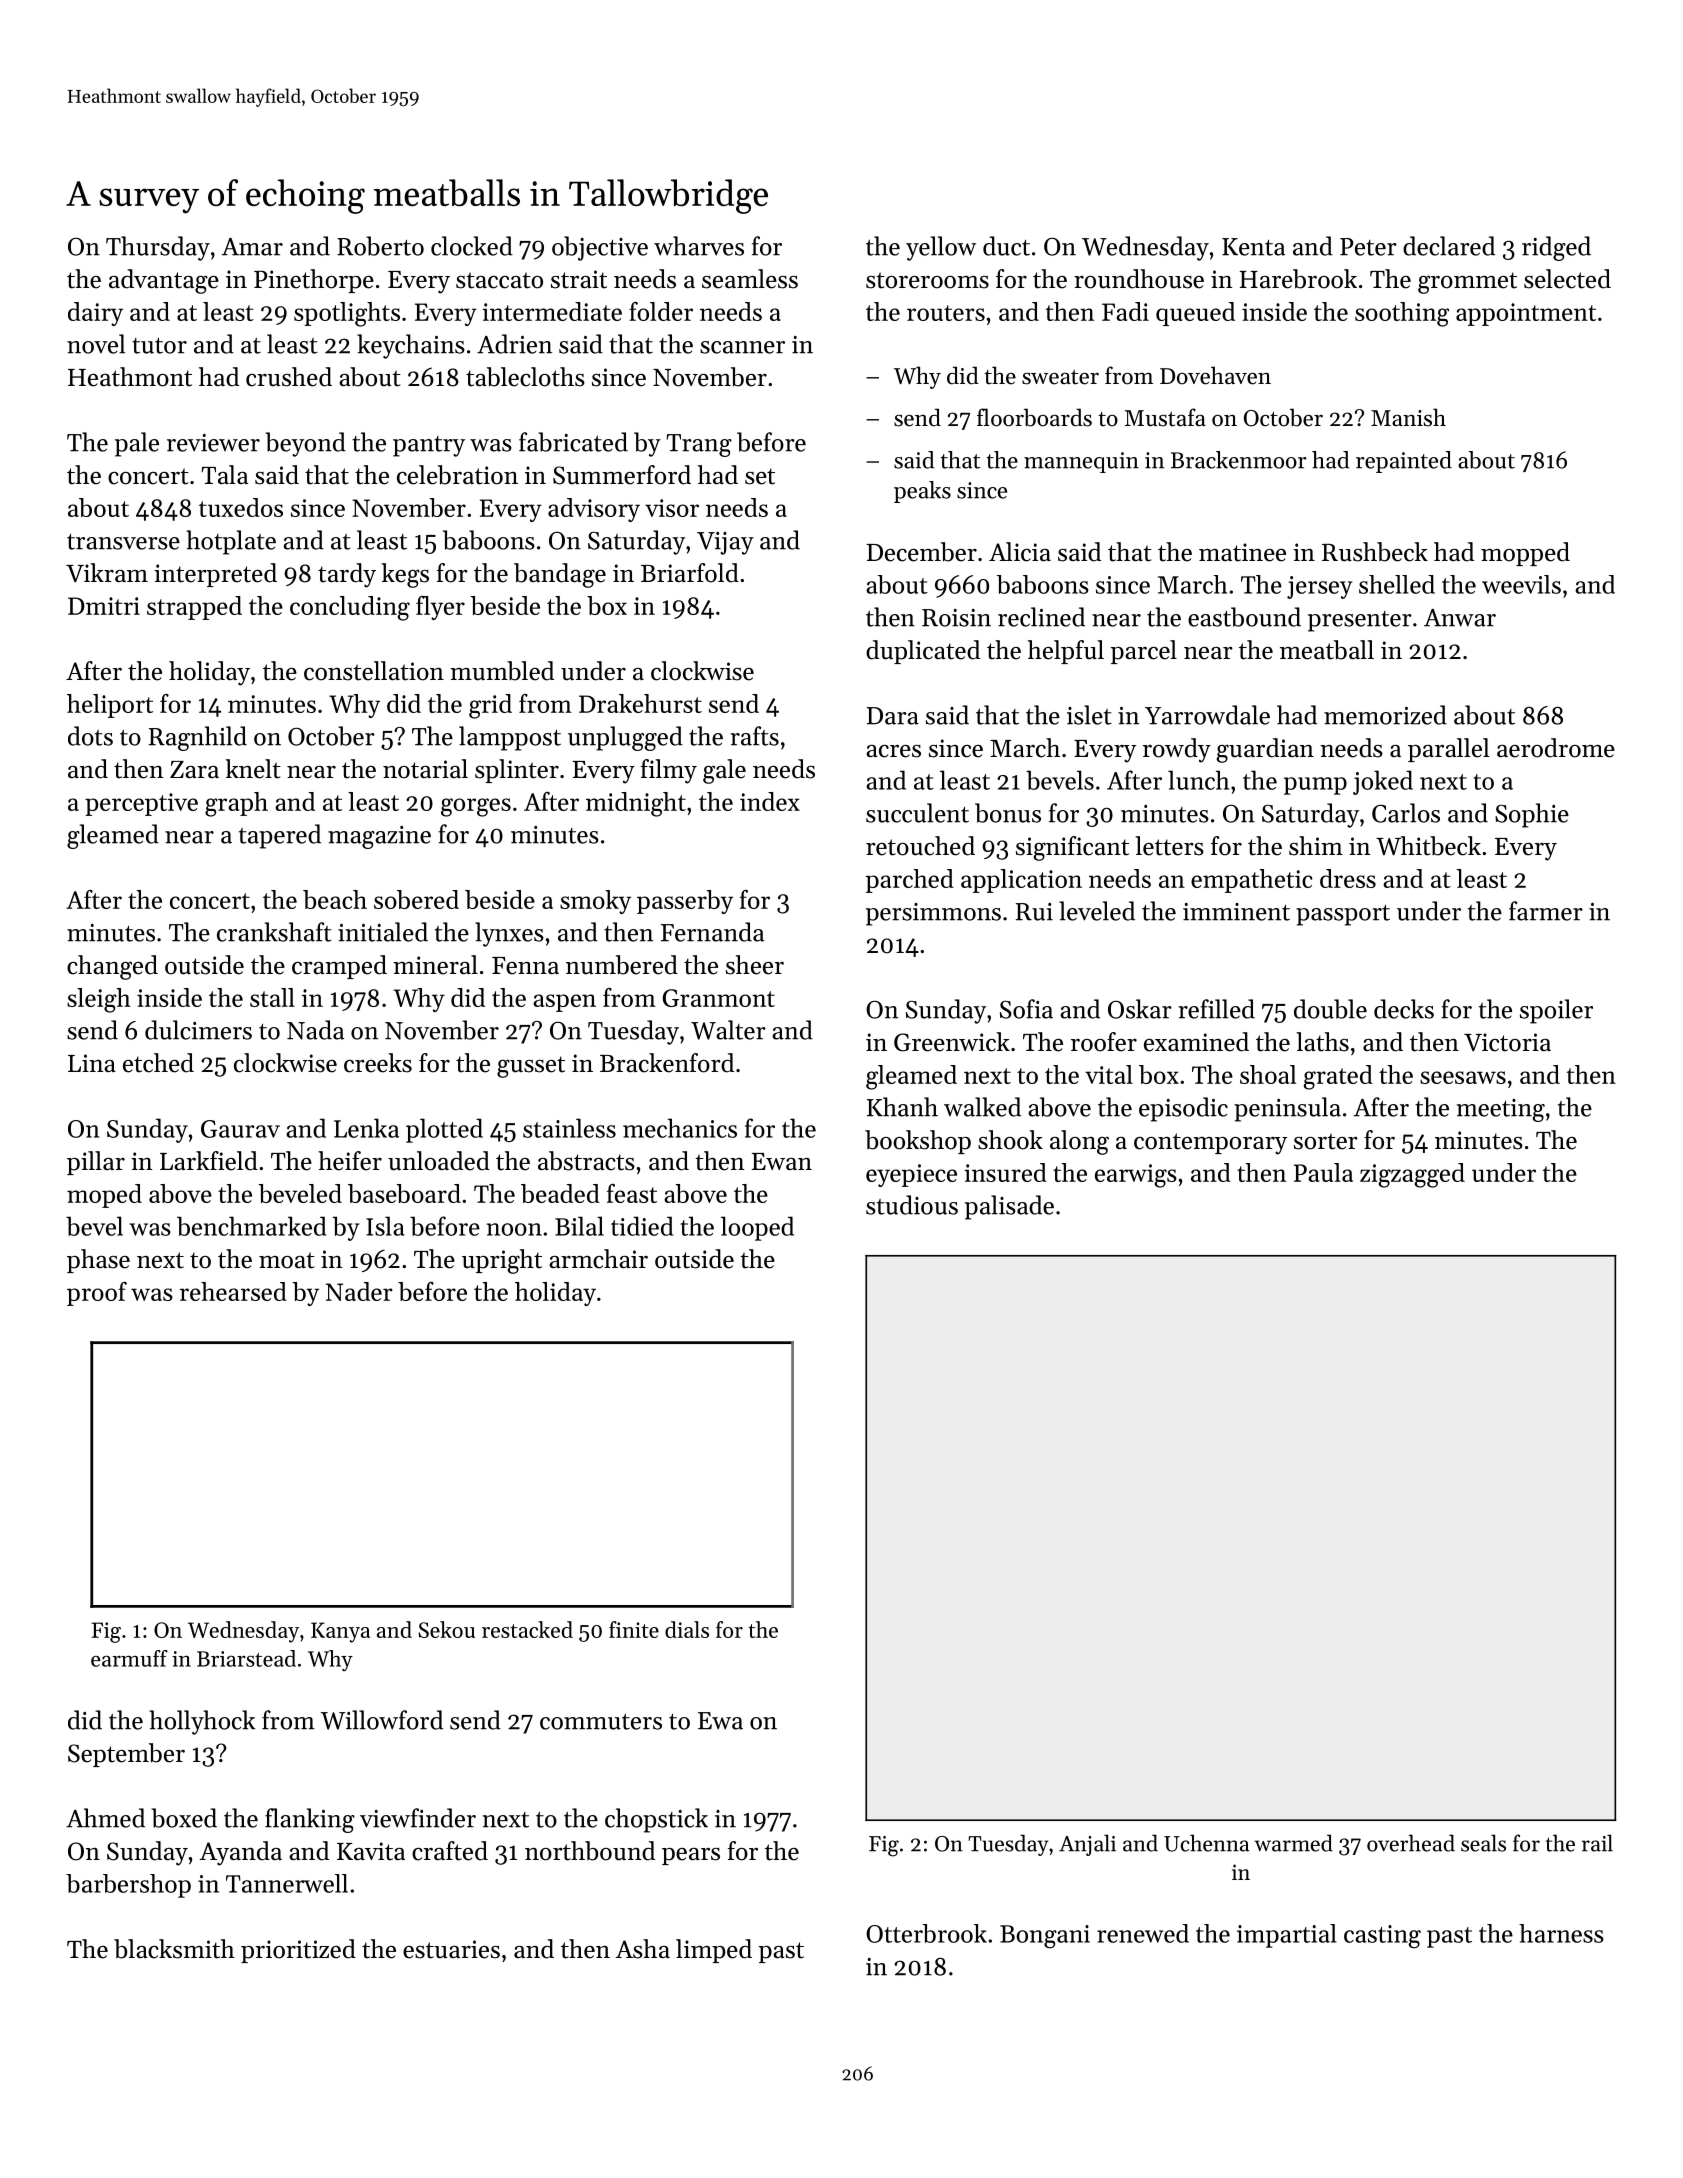  Describe the element at coordinates (941, 248) in the image. I see `yellow` at that location.
